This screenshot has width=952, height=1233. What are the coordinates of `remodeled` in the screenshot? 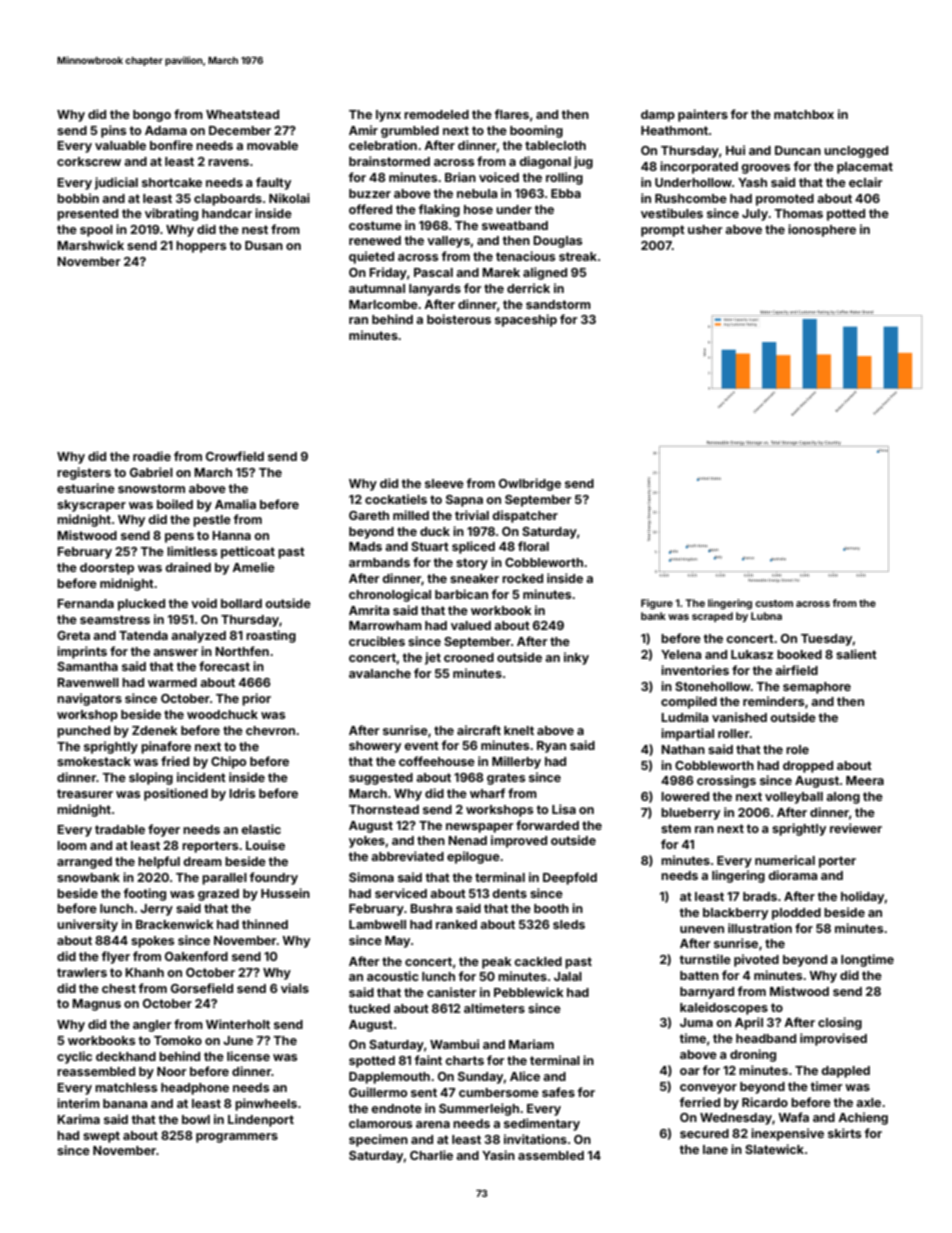 It's located at (436, 114).
